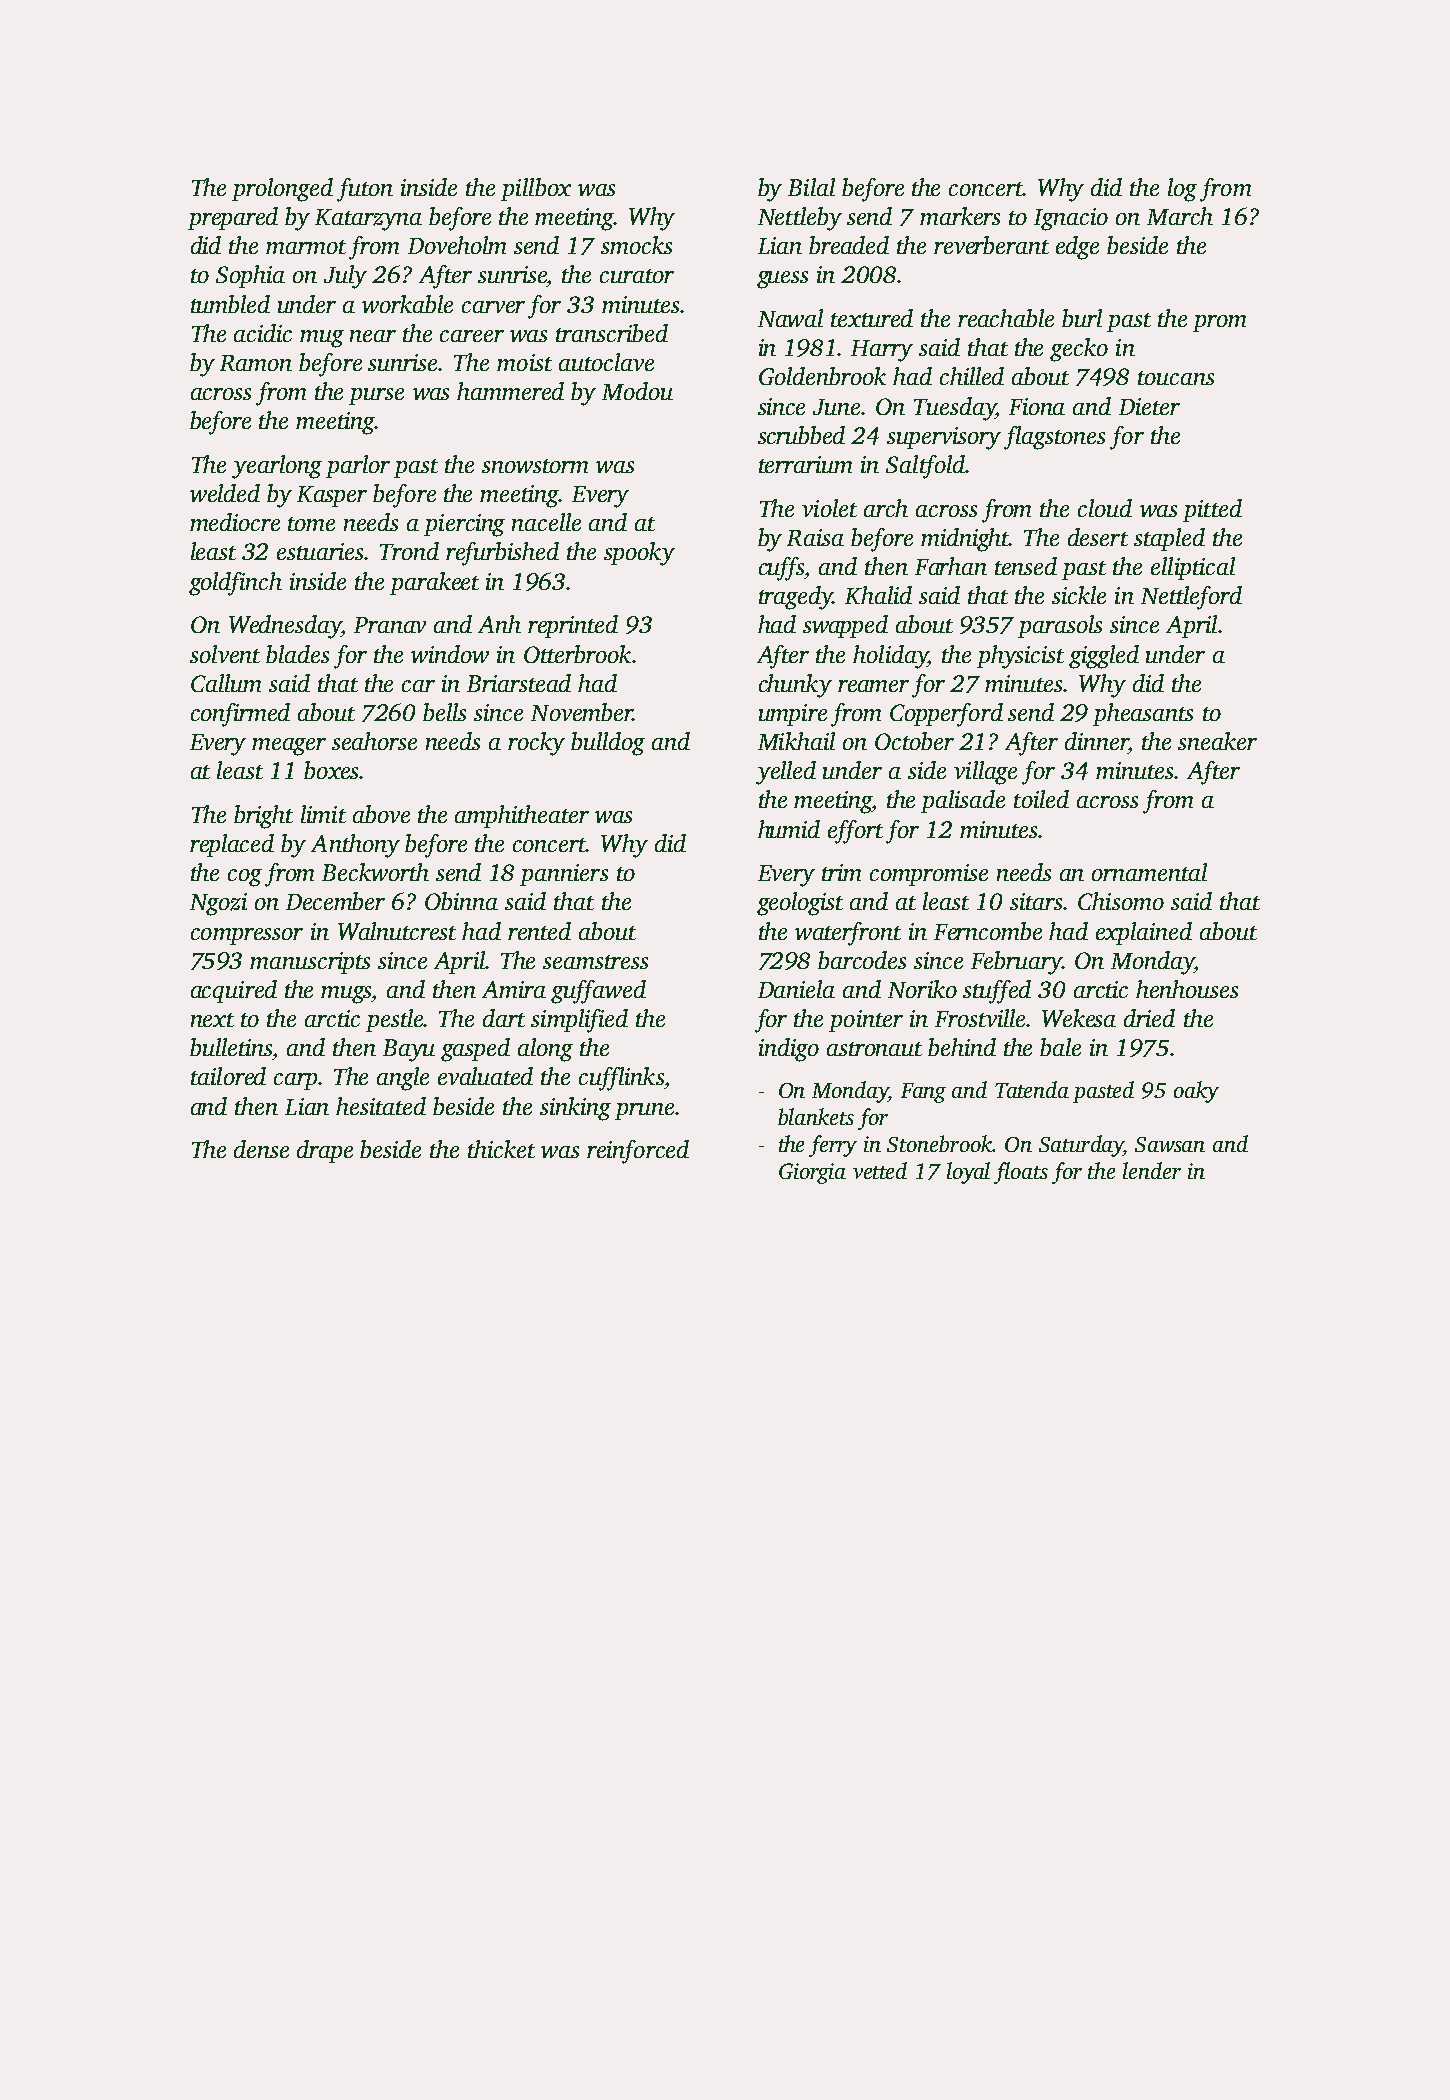 The width and height of the document is (1450, 2100). What do you see at coordinates (786, 773) in the document?
I see `yelled` at bounding box center [786, 773].
